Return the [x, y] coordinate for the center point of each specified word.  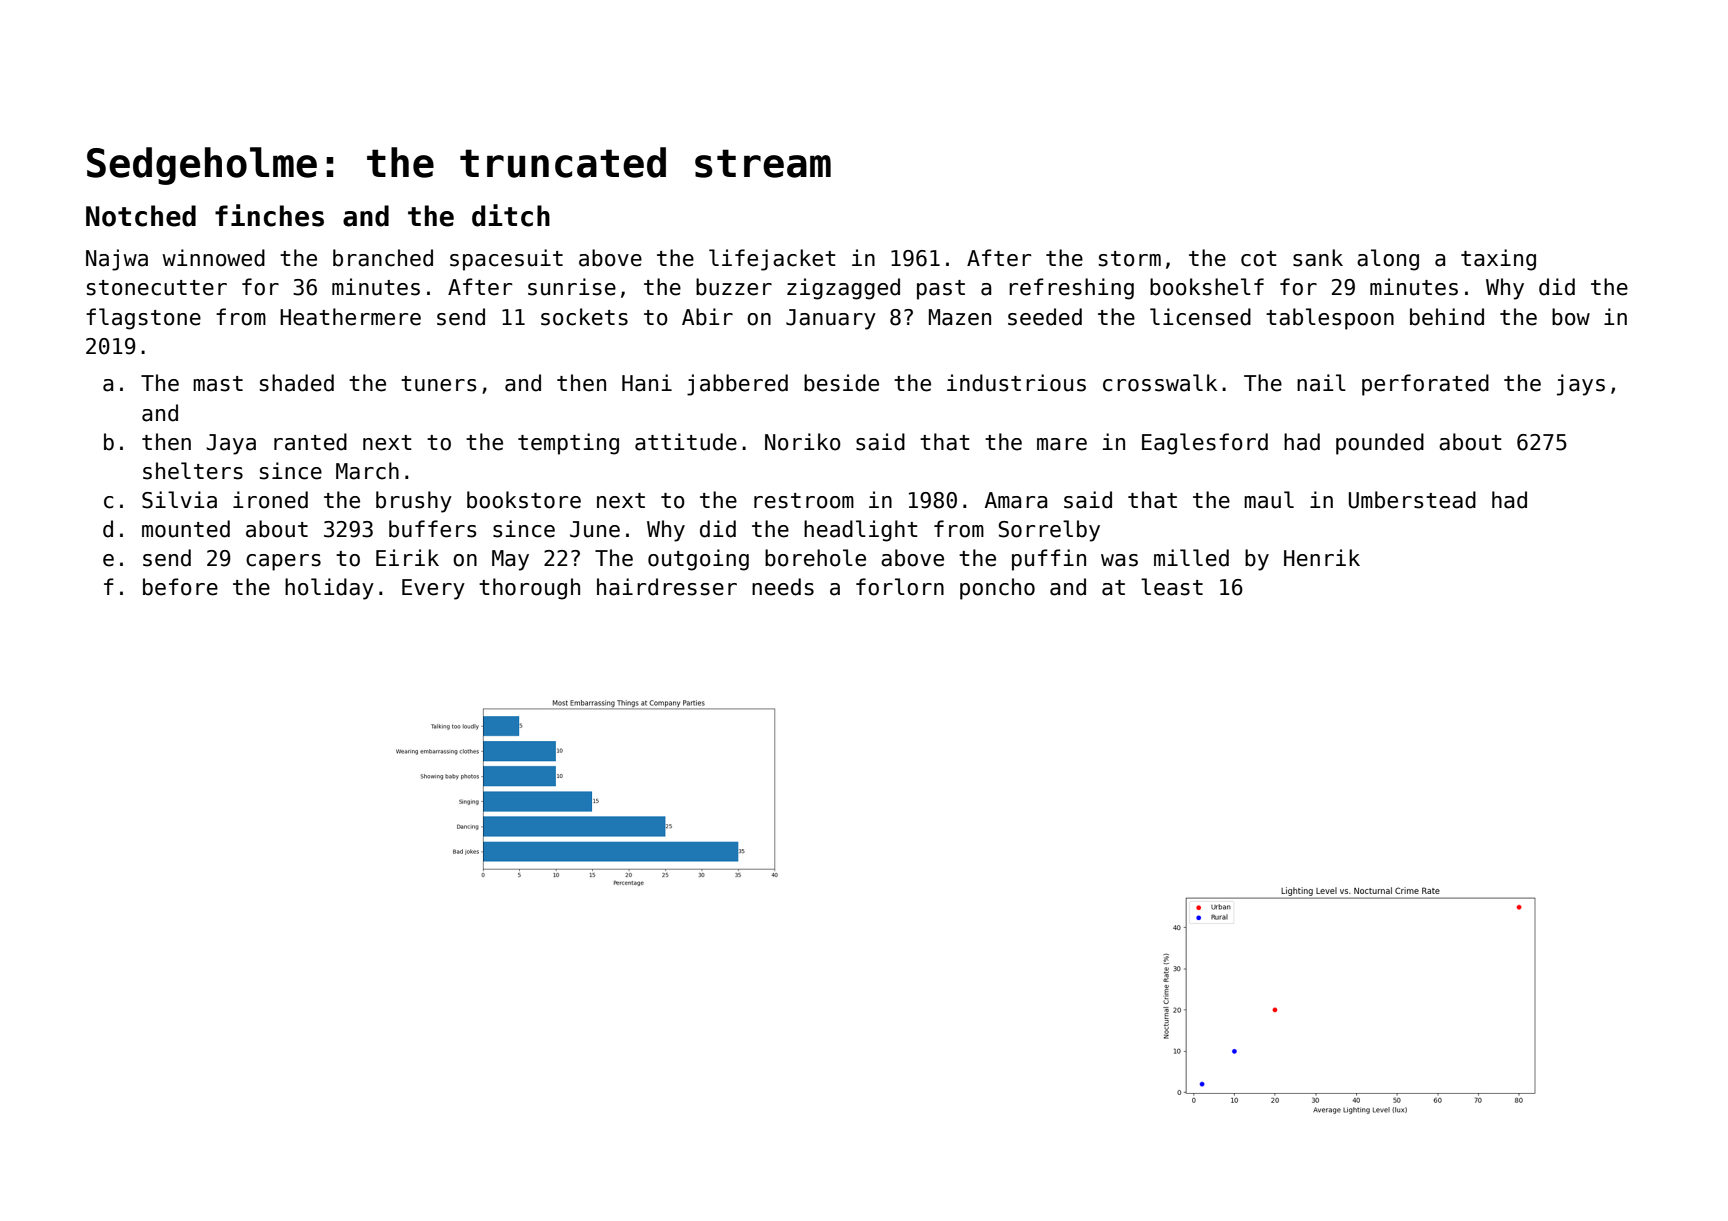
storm [1130, 259]
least [1172, 587]
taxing [1498, 260]
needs [783, 587]
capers [283, 562]
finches [269, 215]
